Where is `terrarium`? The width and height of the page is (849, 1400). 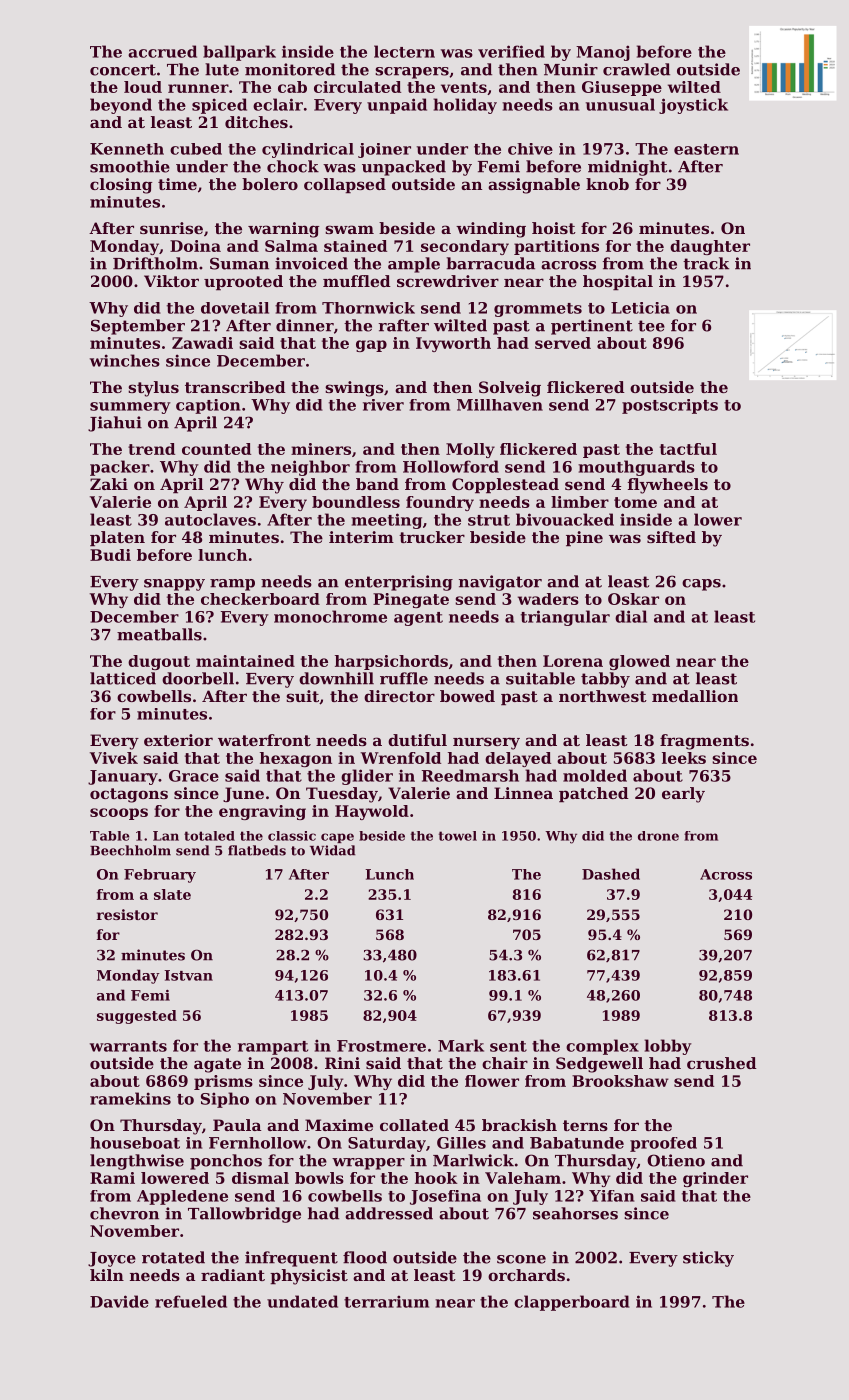 terrarium is located at coordinates (386, 1301).
